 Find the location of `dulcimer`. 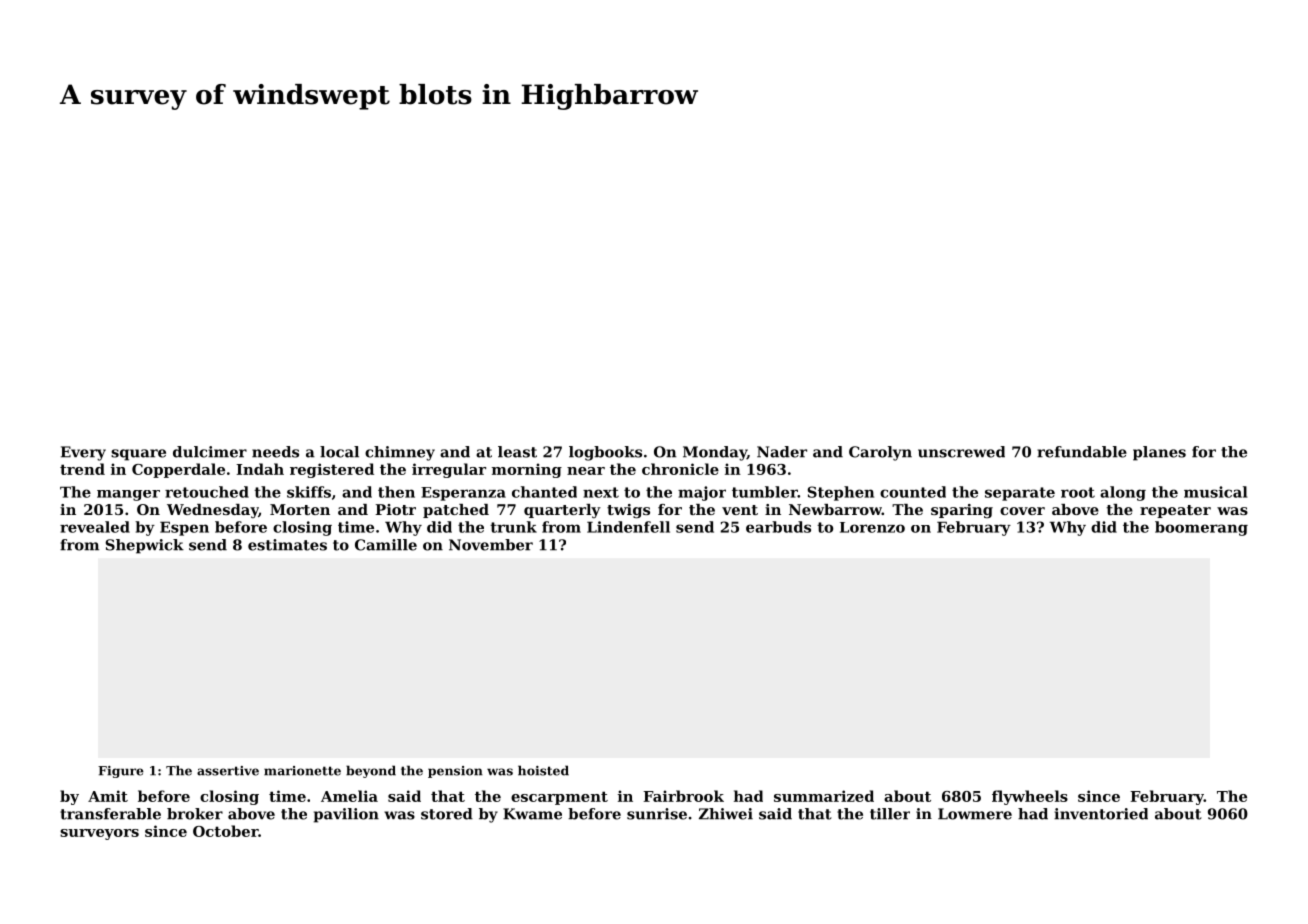

dulcimer is located at coordinates (210, 452).
